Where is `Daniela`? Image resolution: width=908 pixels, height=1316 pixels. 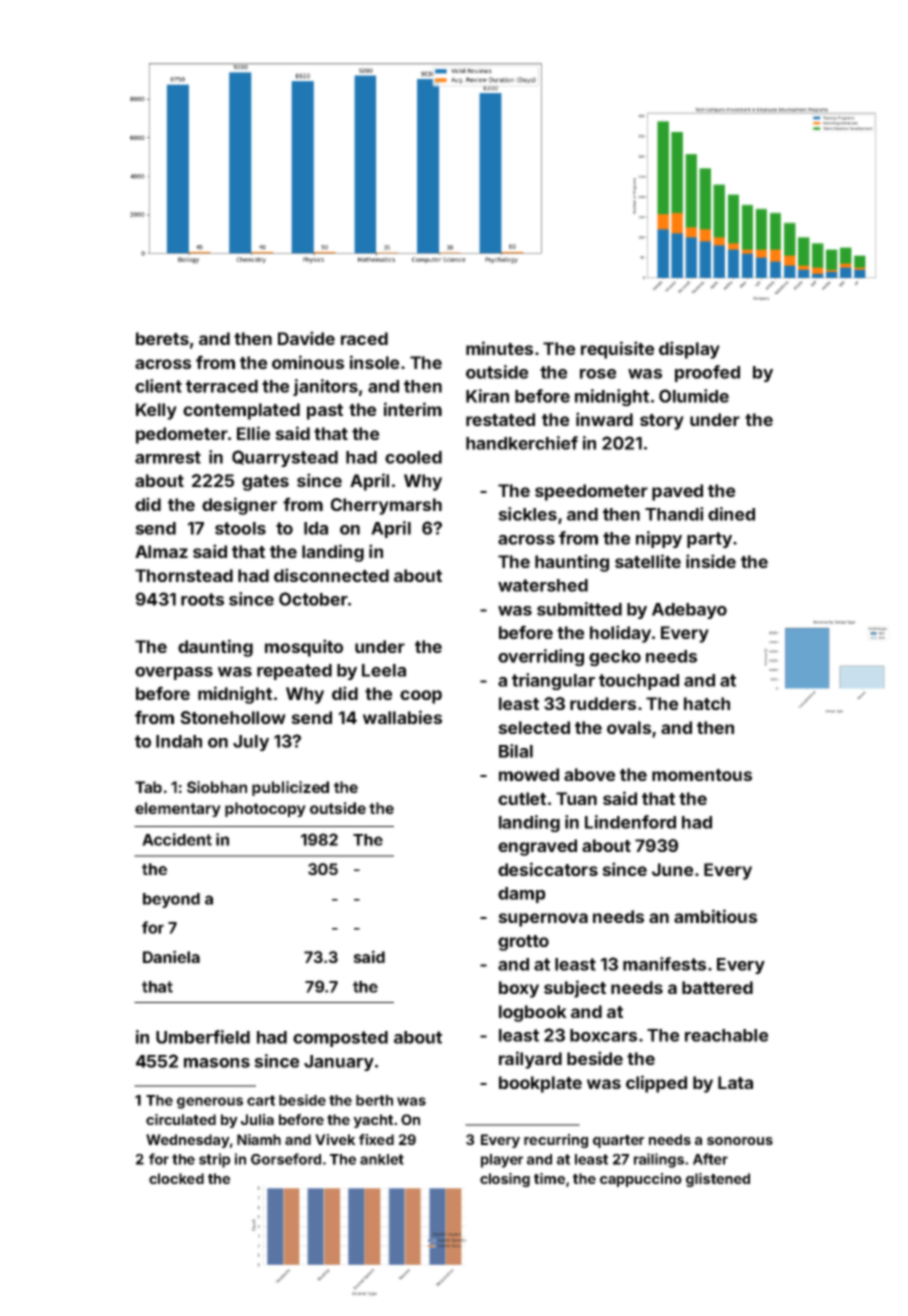 Daniela is located at coordinates (171, 956).
